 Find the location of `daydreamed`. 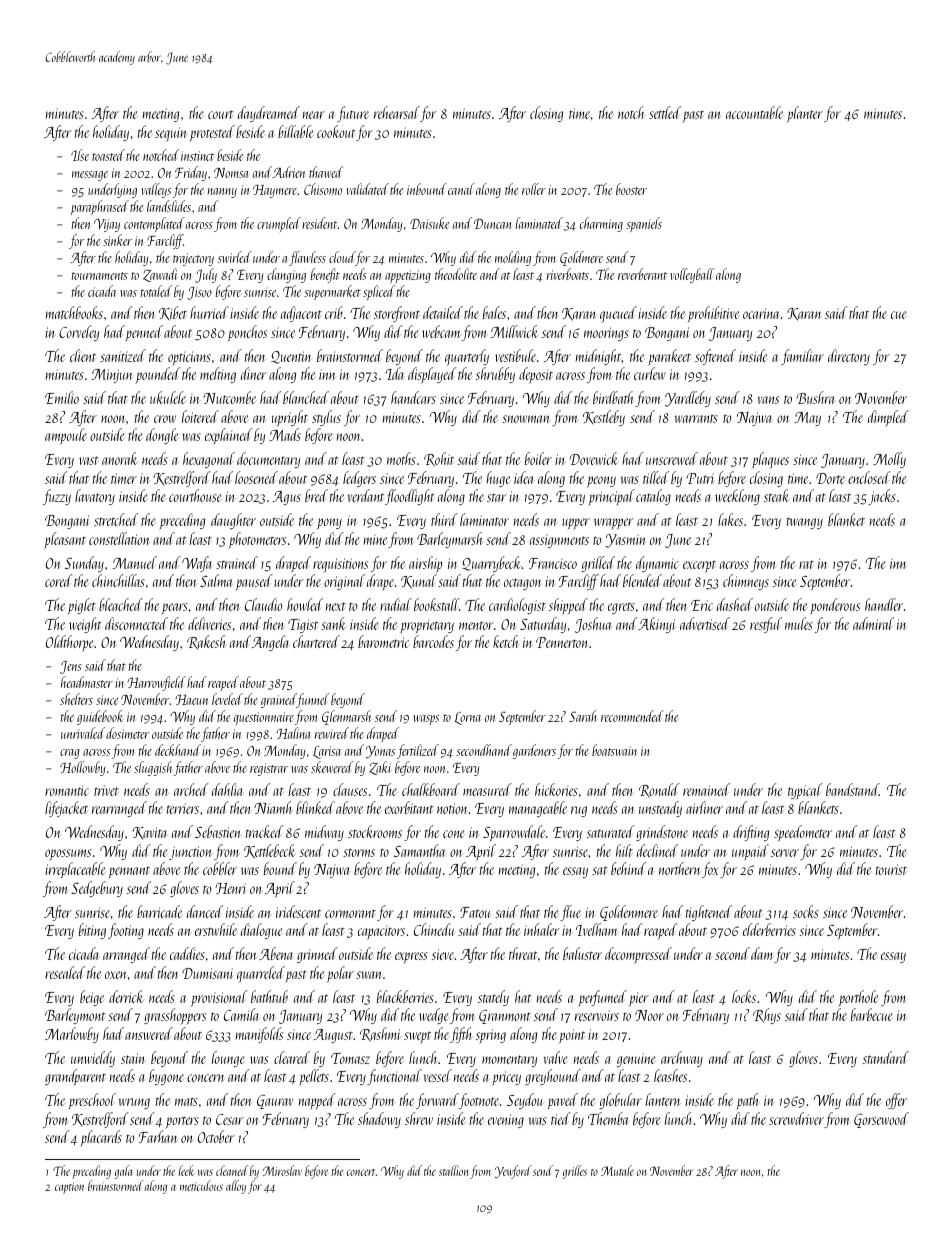

daydreamed is located at coordinates (269, 114).
